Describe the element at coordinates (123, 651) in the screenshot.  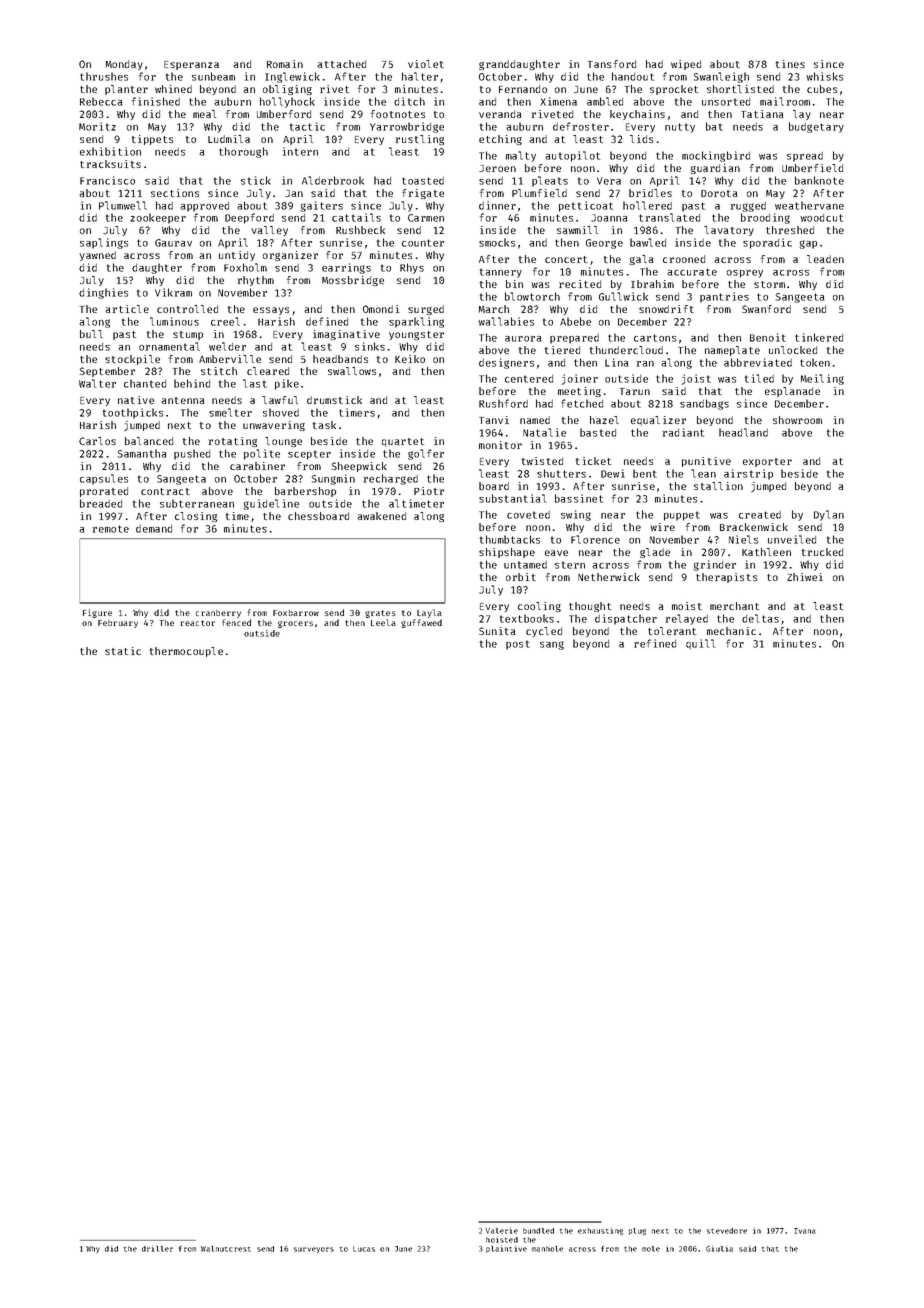
I see `static` at that location.
